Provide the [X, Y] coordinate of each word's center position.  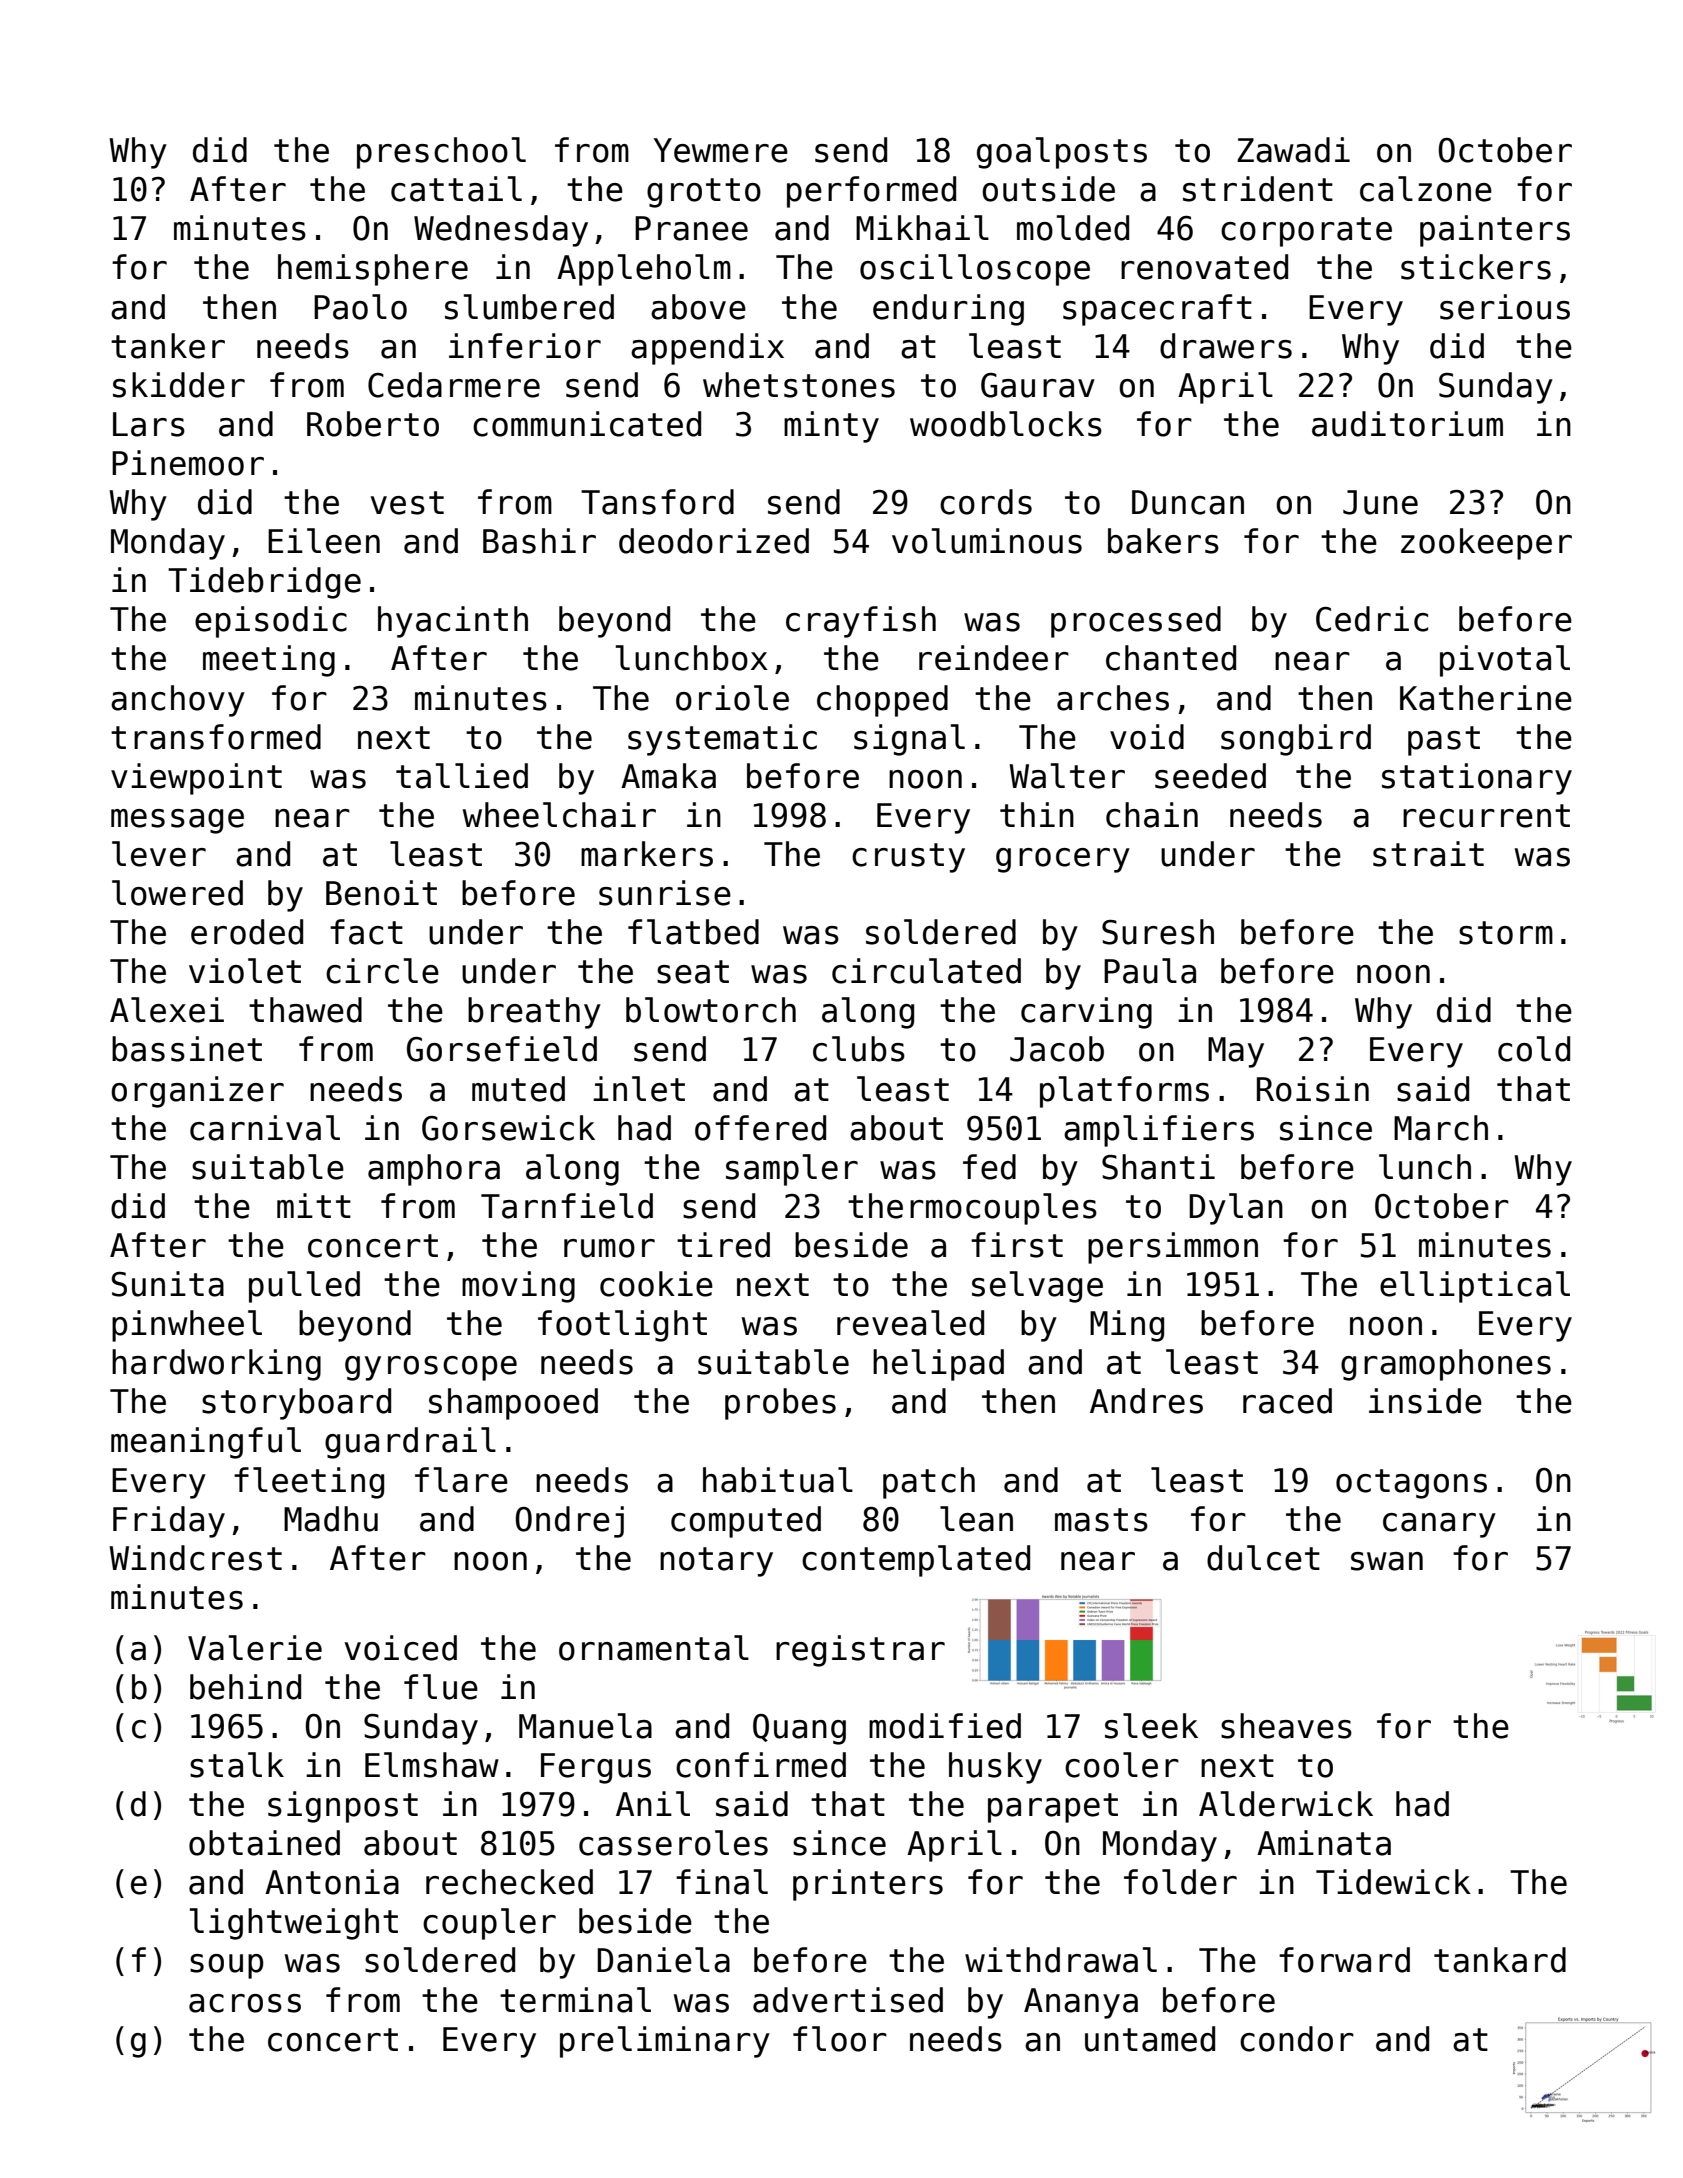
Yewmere [721, 150]
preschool [441, 153]
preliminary [665, 2042]
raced [1287, 1401]
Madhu [331, 1519]
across [245, 2003]
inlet [639, 1089]
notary [716, 1562]
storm [1506, 933]
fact [366, 932]
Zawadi [1293, 150]
